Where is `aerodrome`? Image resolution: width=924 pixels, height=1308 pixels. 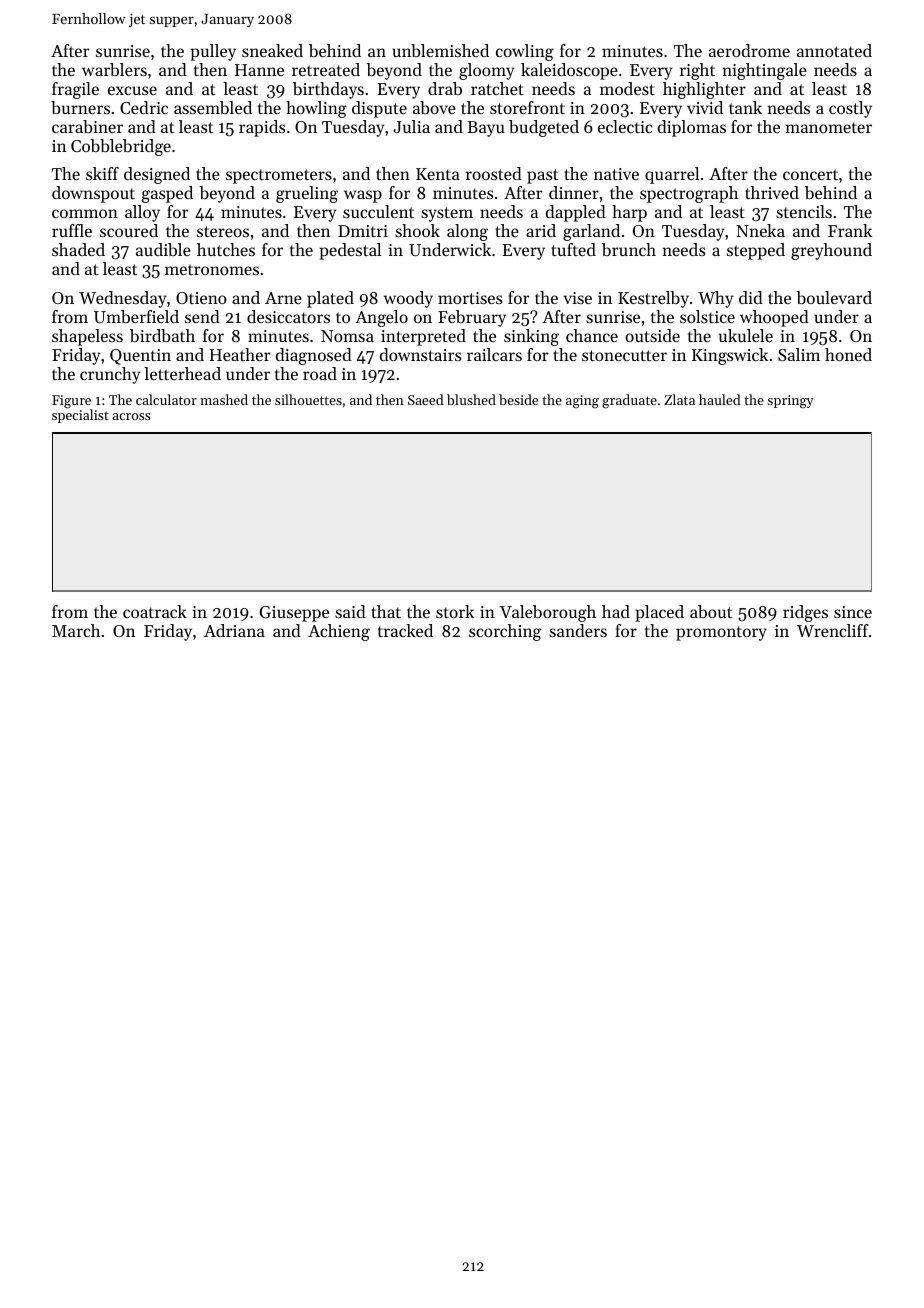 aerodrome is located at coordinates (749, 50).
